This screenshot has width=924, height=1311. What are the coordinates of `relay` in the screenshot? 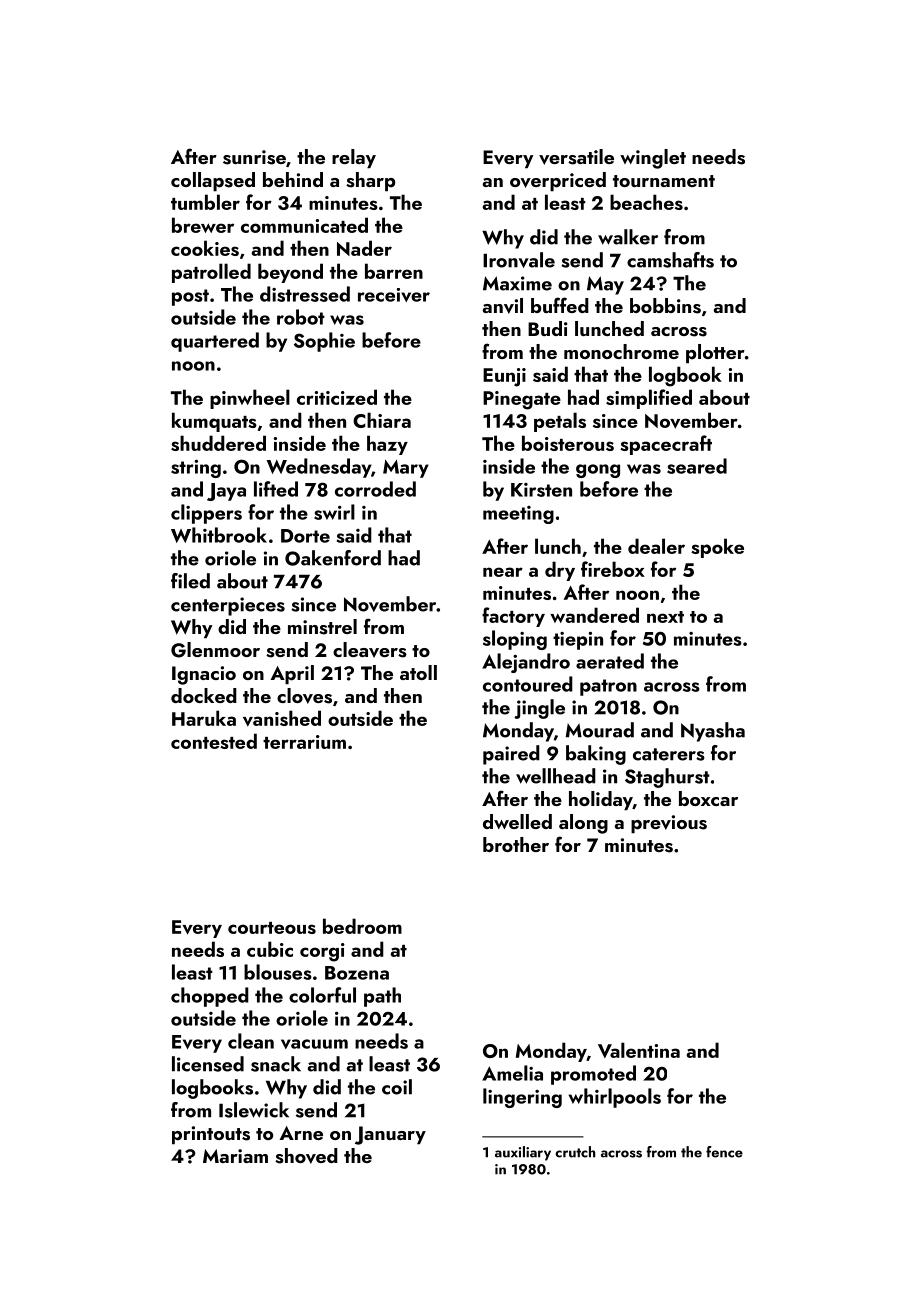 It's located at (354, 158).
